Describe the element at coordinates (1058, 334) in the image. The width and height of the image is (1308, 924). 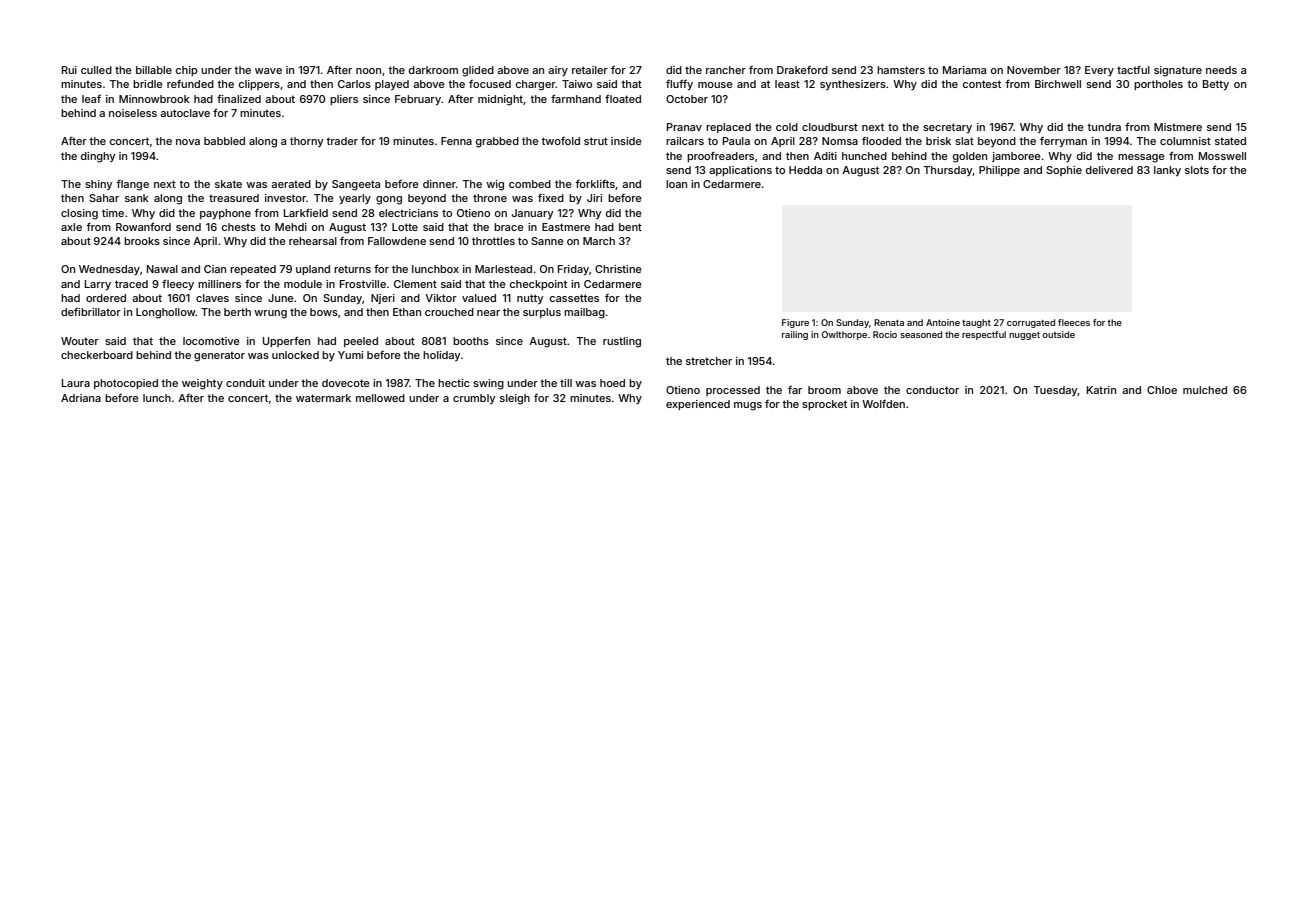
I see `outside` at that location.
